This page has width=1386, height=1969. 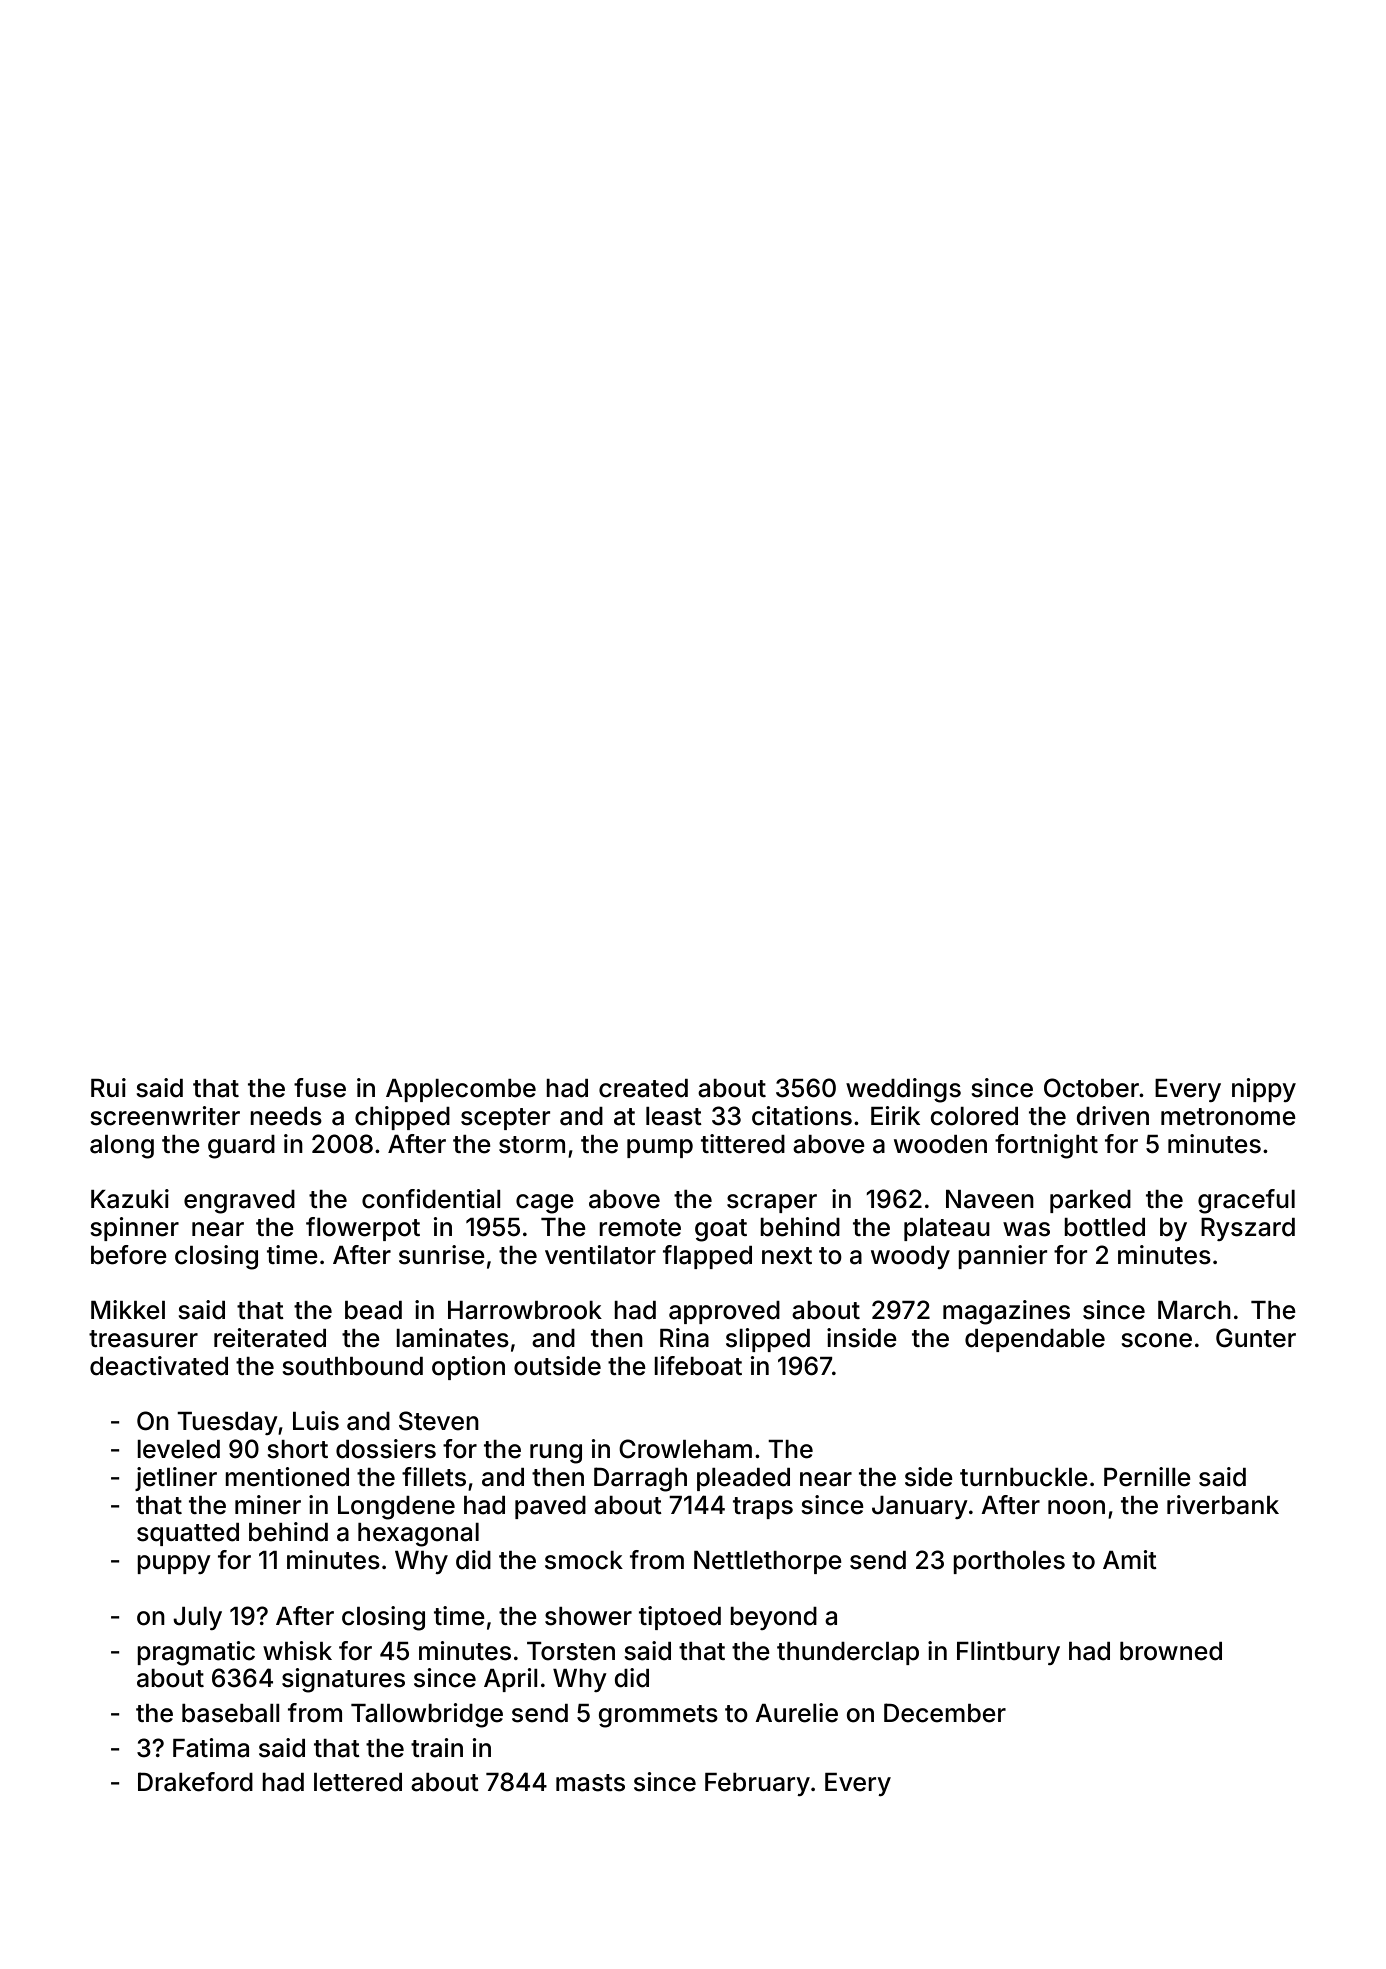 What do you see at coordinates (1171, 1651) in the page?
I see `browned` at bounding box center [1171, 1651].
